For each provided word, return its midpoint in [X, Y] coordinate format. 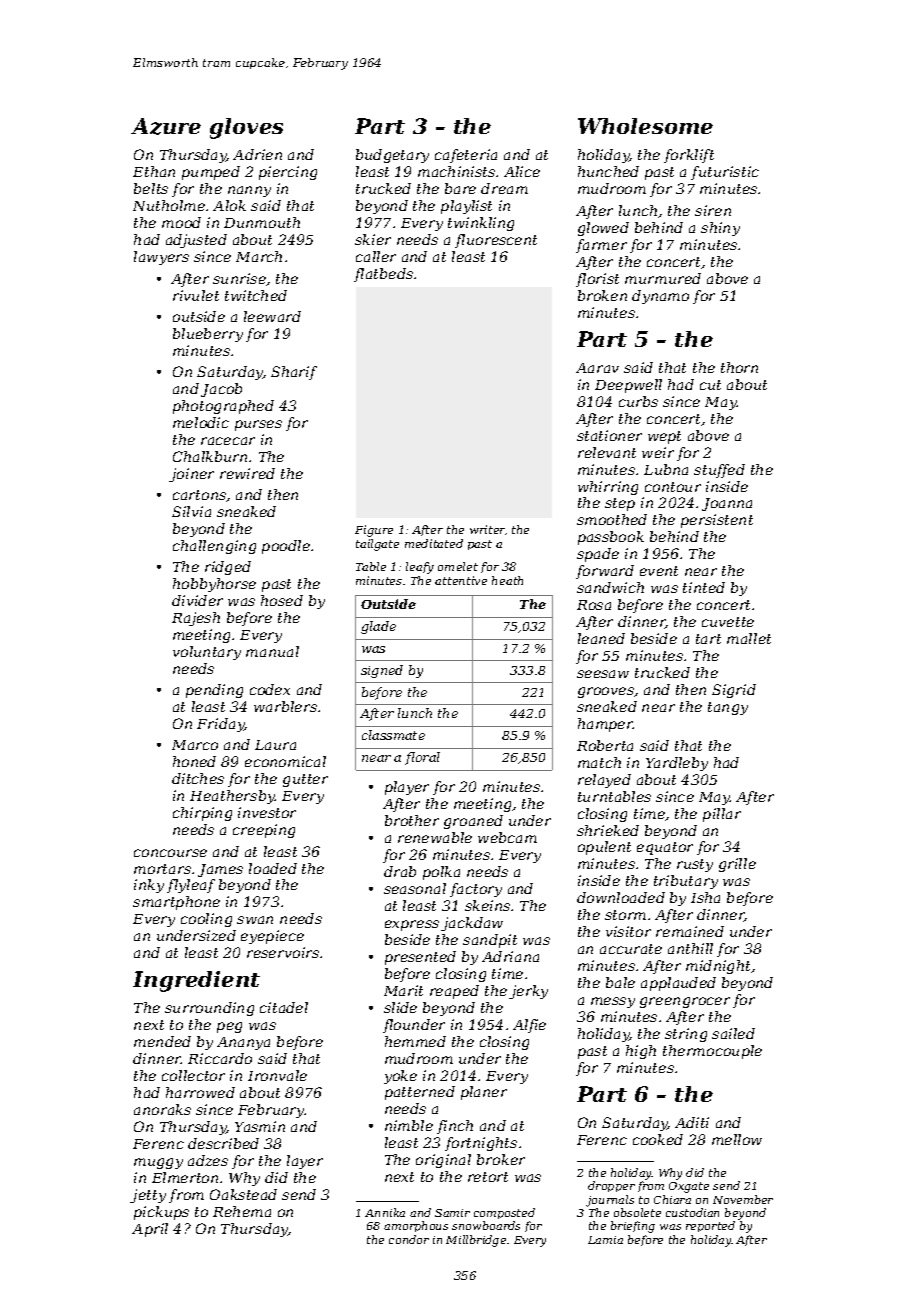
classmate [393, 735]
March [259, 256]
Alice [522, 171]
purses [258, 425]
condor [409, 1239]
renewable [435, 837]
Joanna [727, 504]
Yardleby [677, 764]
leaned [601, 638]
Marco [195, 745]
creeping [264, 831]
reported [710, 1226]
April [150, 1230]
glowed [603, 229]
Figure [374, 531]
